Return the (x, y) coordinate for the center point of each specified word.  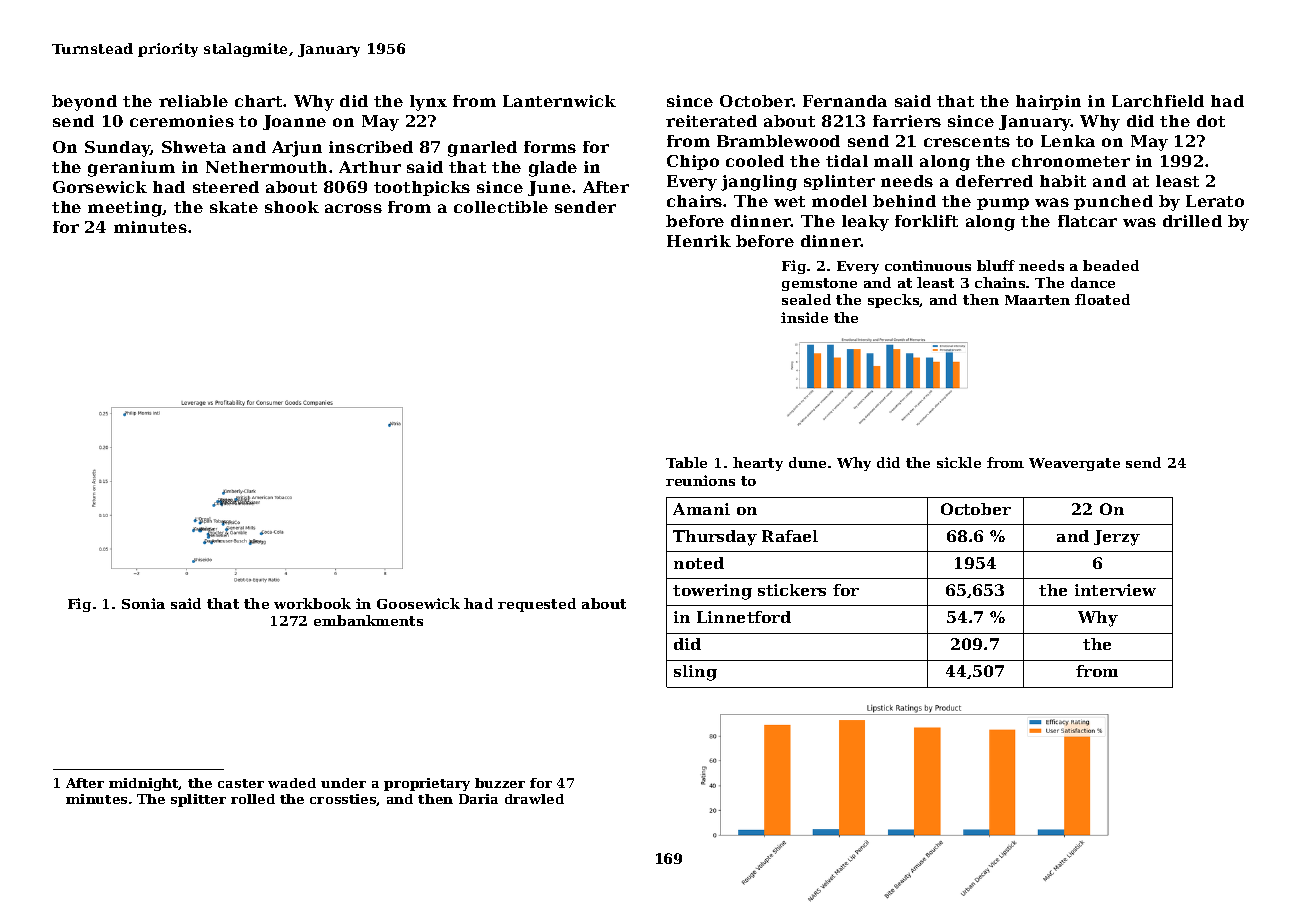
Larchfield (1158, 101)
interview (1115, 590)
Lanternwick (559, 101)
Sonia (143, 603)
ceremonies (182, 121)
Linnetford (744, 617)
